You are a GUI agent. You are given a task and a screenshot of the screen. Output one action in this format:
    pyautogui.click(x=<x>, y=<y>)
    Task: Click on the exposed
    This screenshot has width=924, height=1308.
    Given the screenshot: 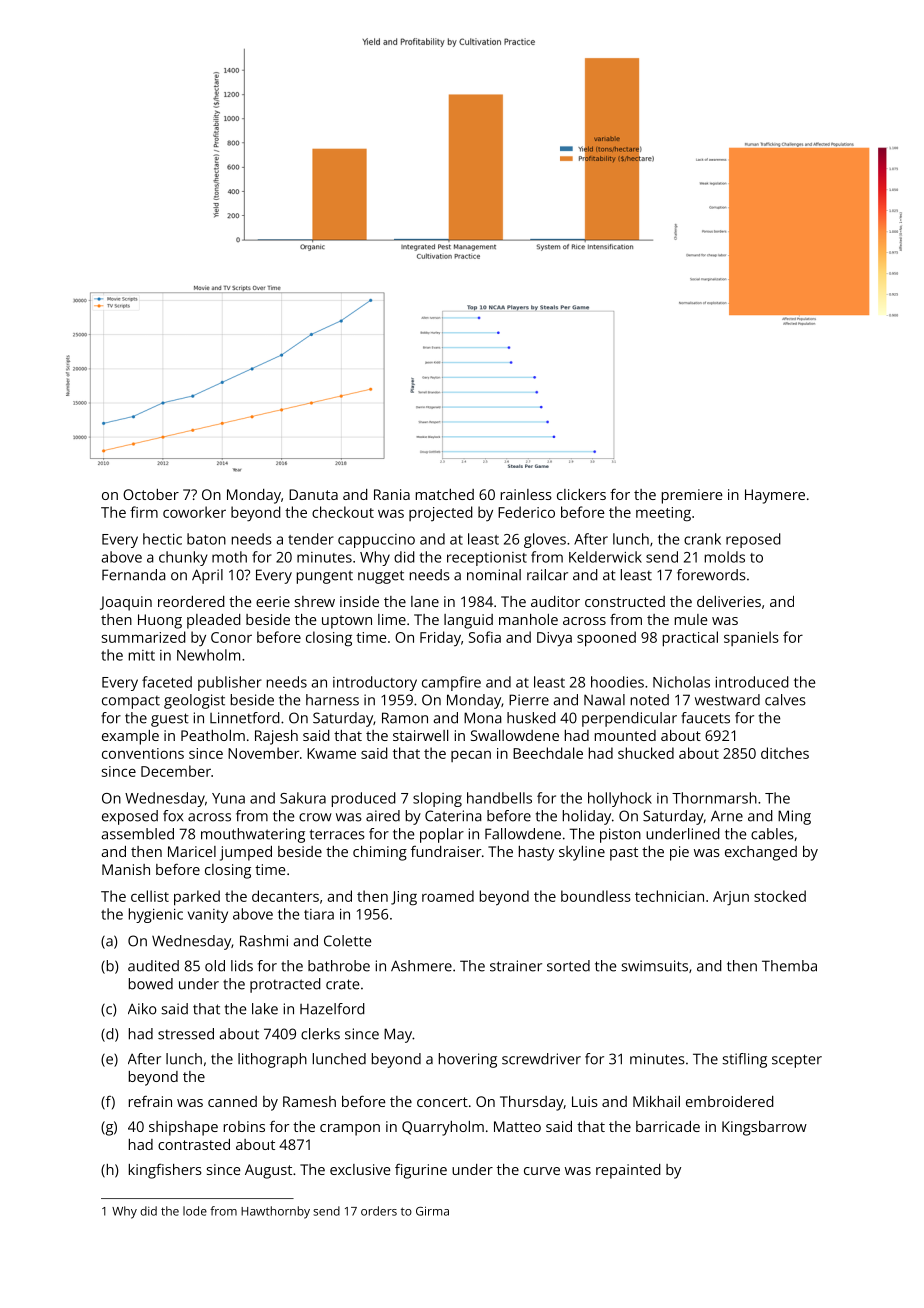 What is the action you would take?
    pyautogui.click(x=130, y=817)
